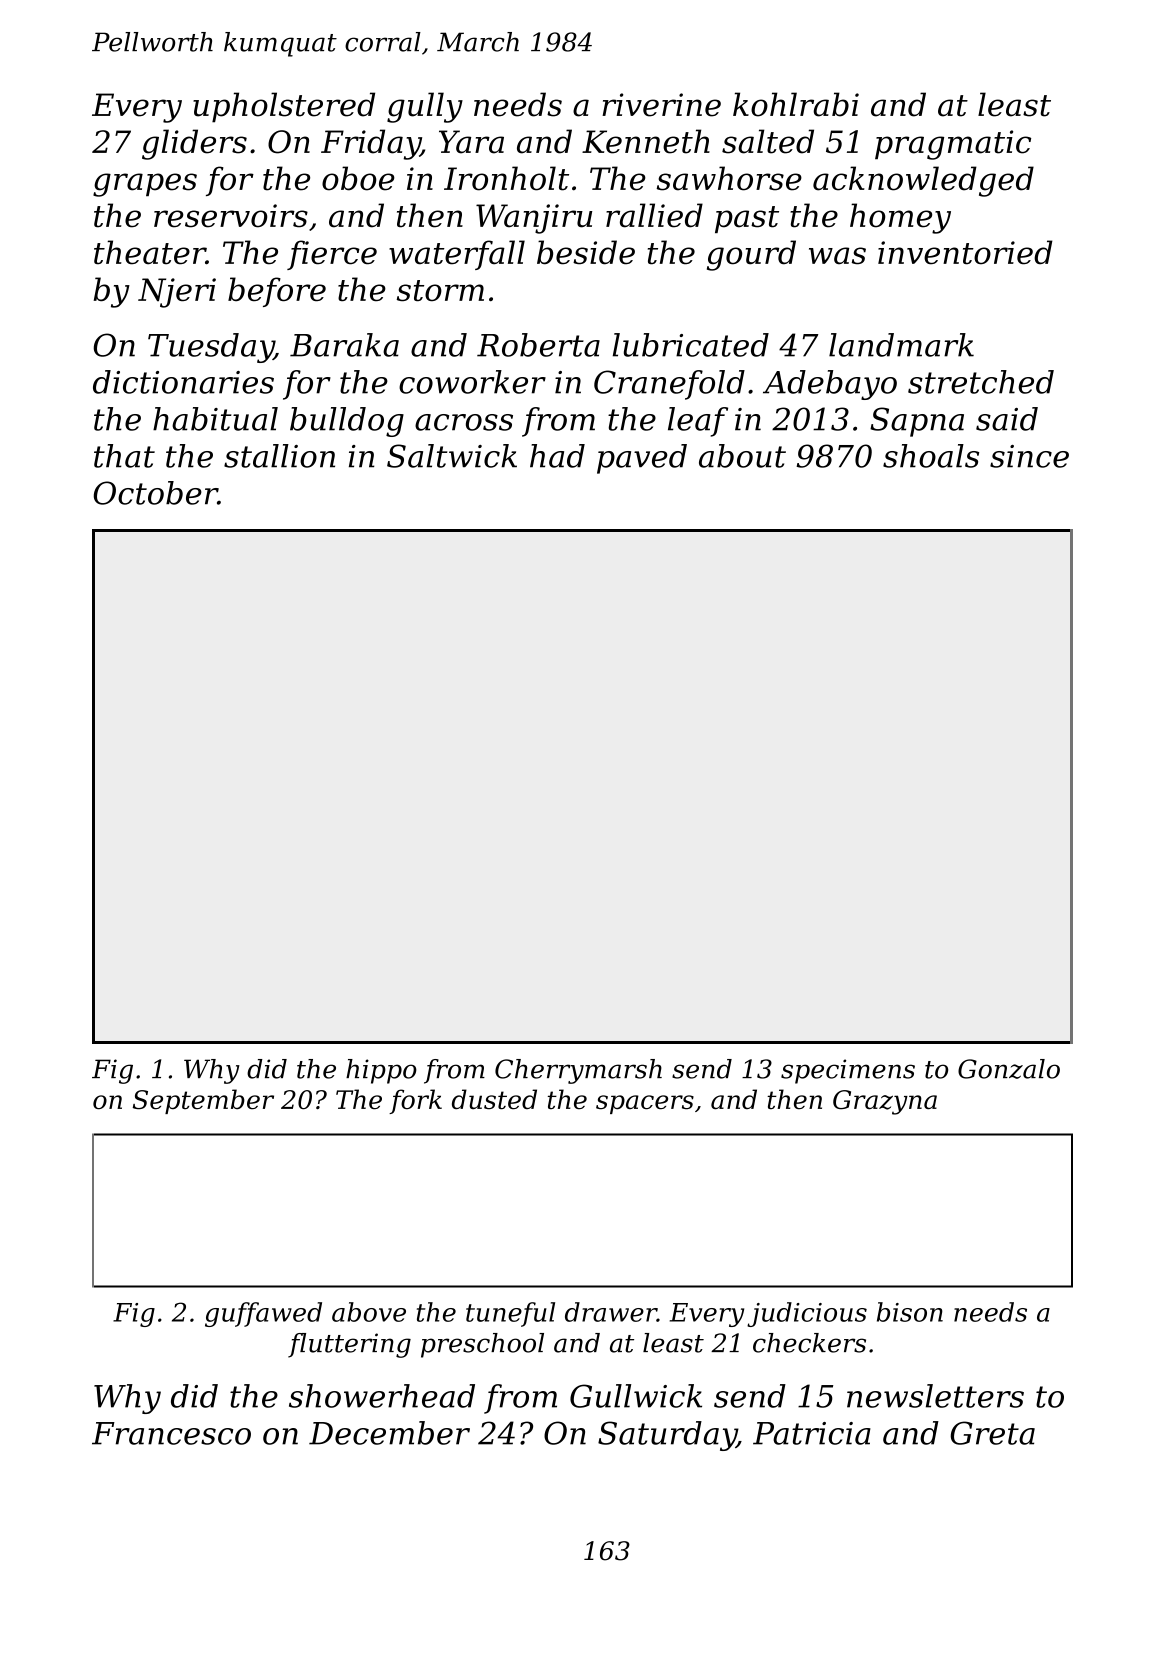 Image resolution: width=1165 pixels, height=1654 pixels. Describe the element at coordinates (183, 382) in the page. I see `dictionaries` at that location.
